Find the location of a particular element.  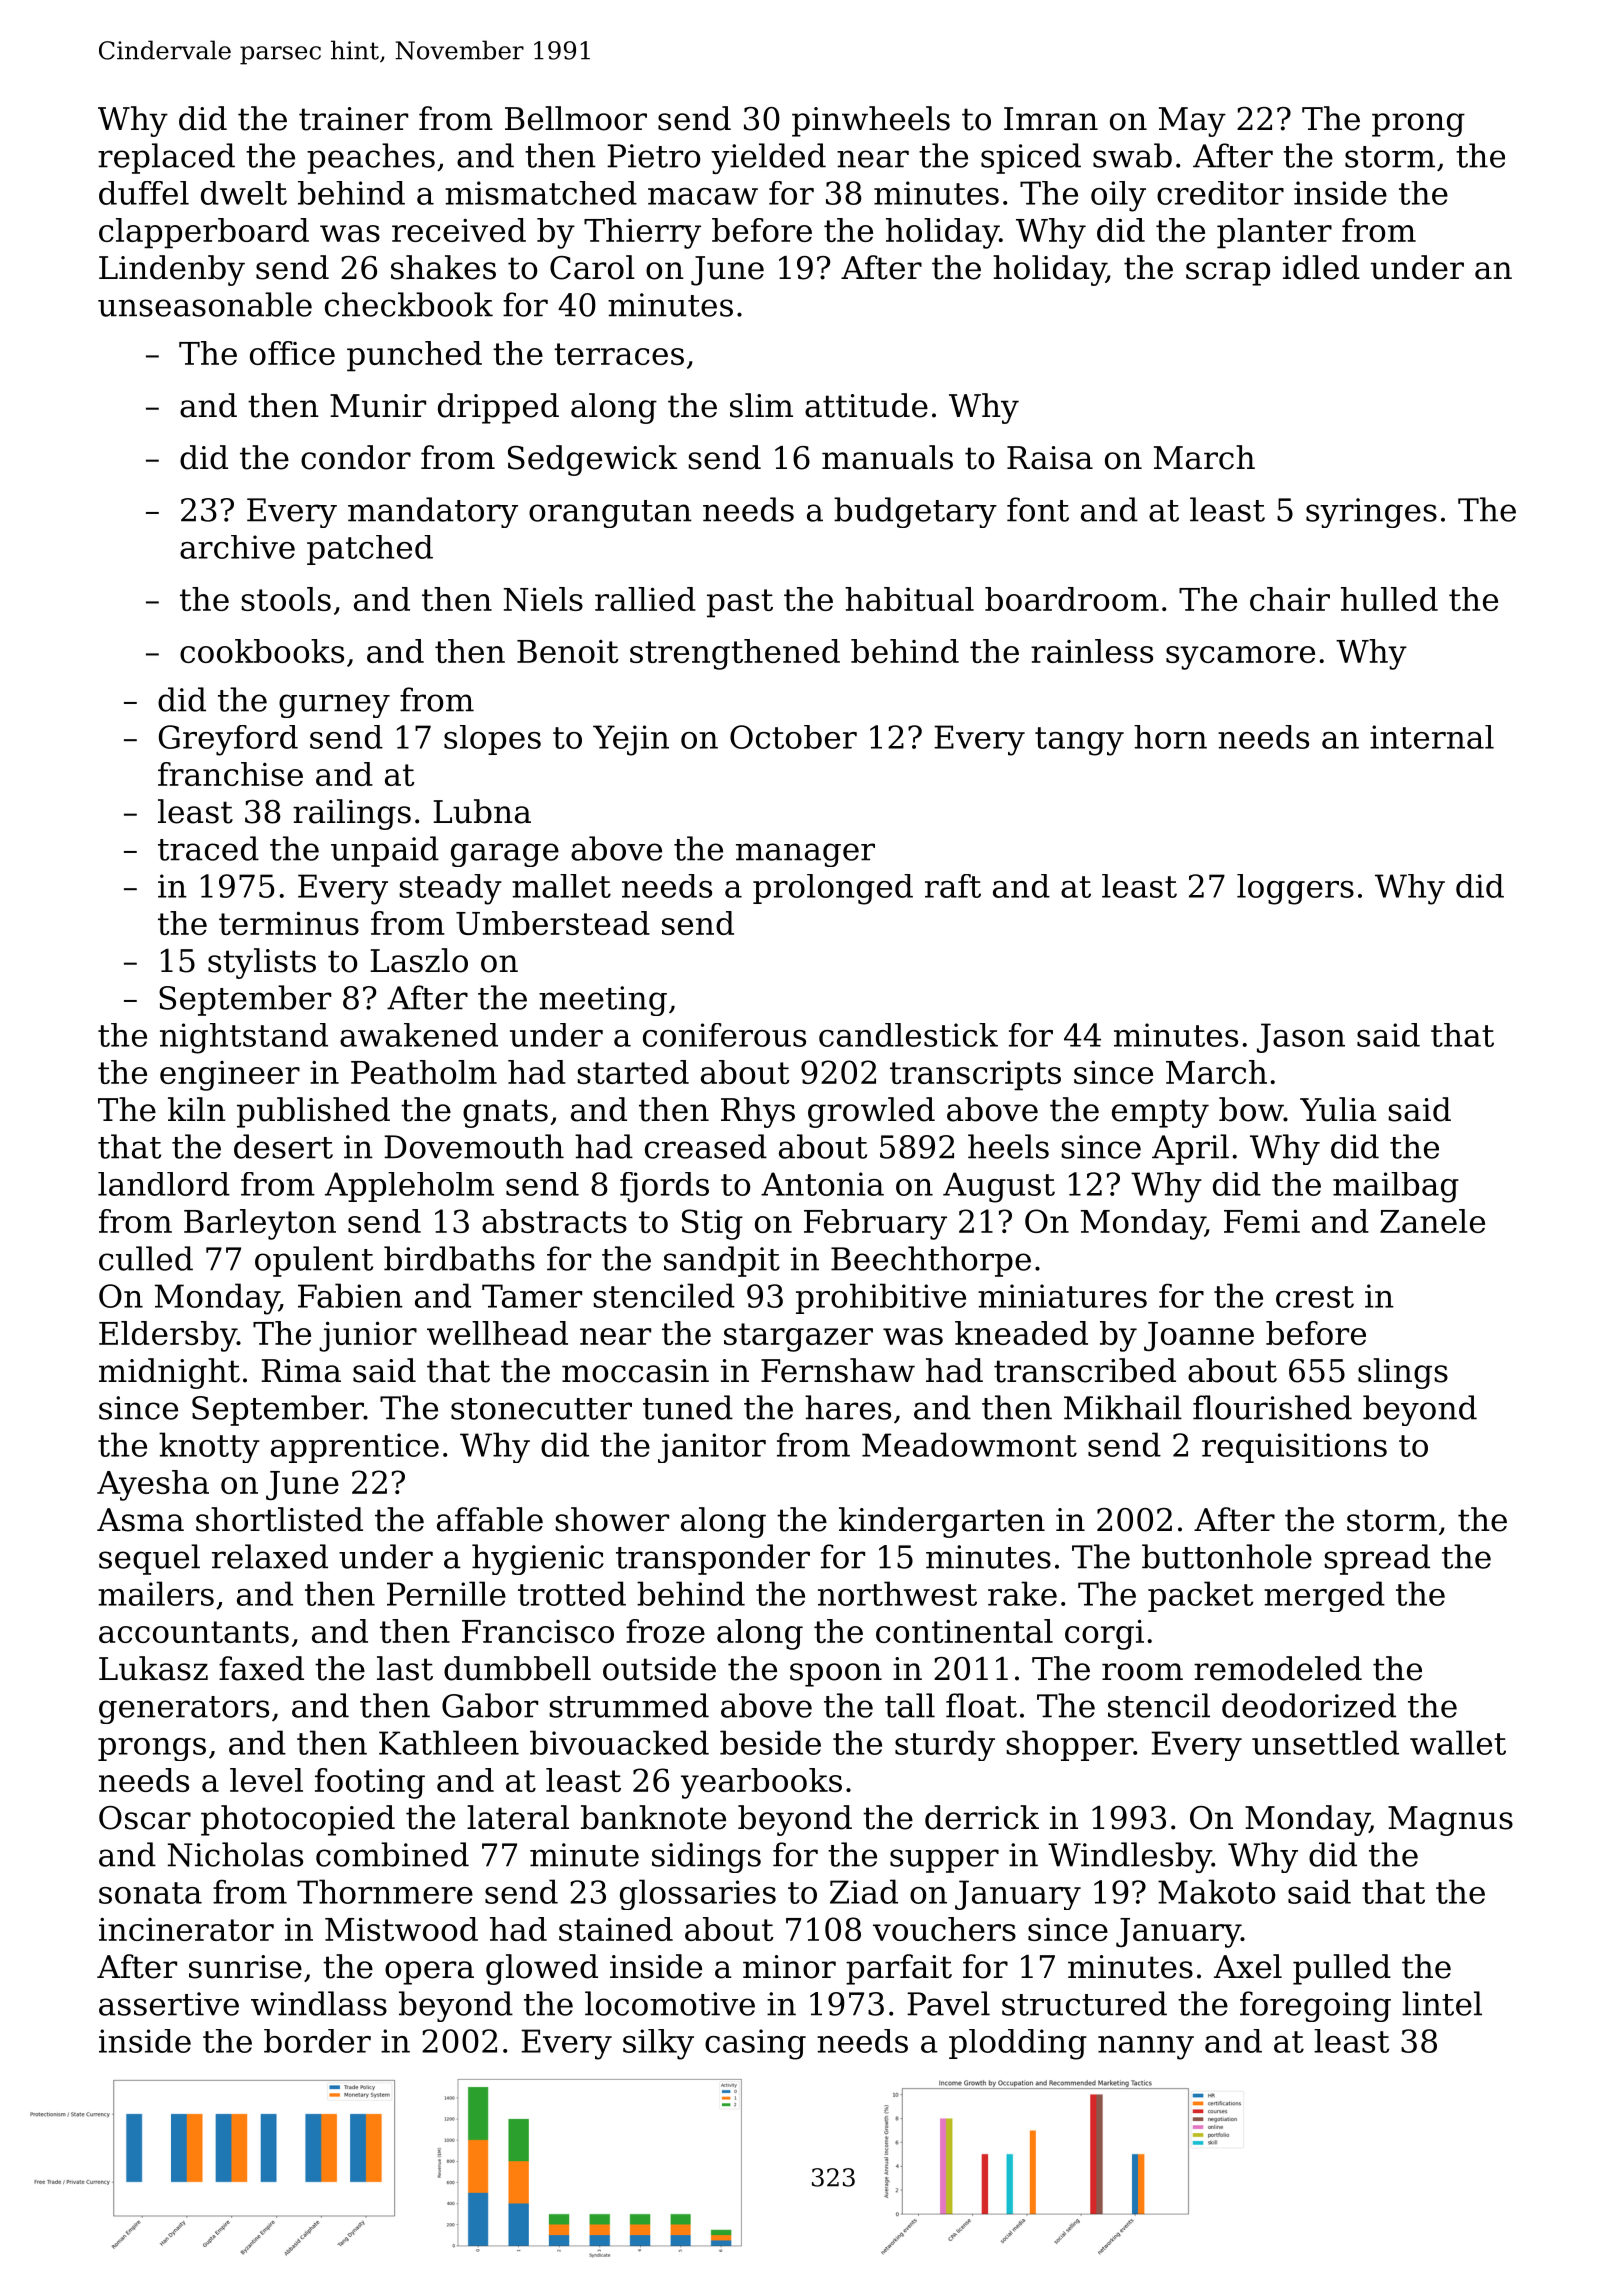

Rhys is located at coordinates (758, 1112).
